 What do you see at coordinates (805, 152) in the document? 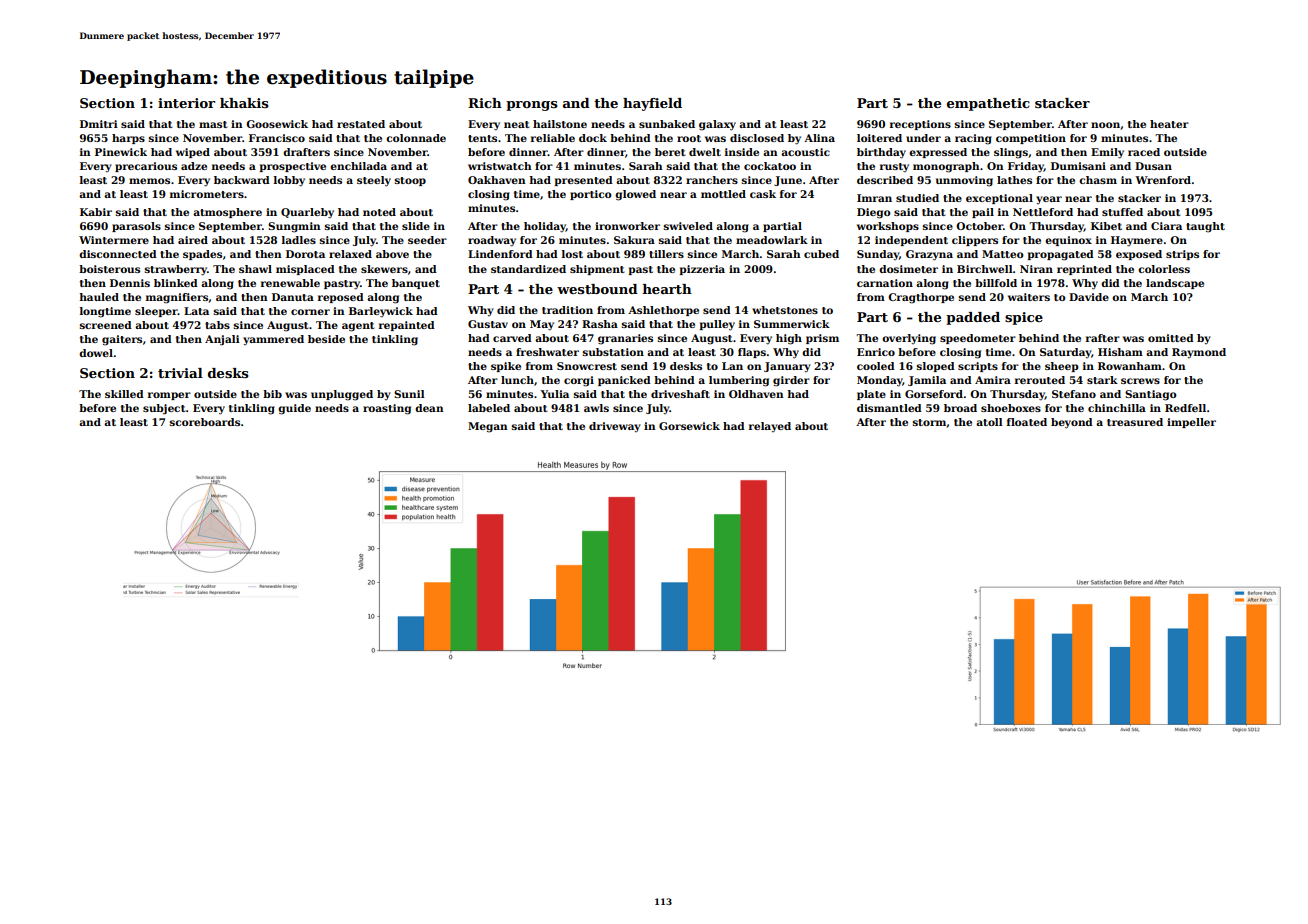
I see `acoustic` at bounding box center [805, 152].
